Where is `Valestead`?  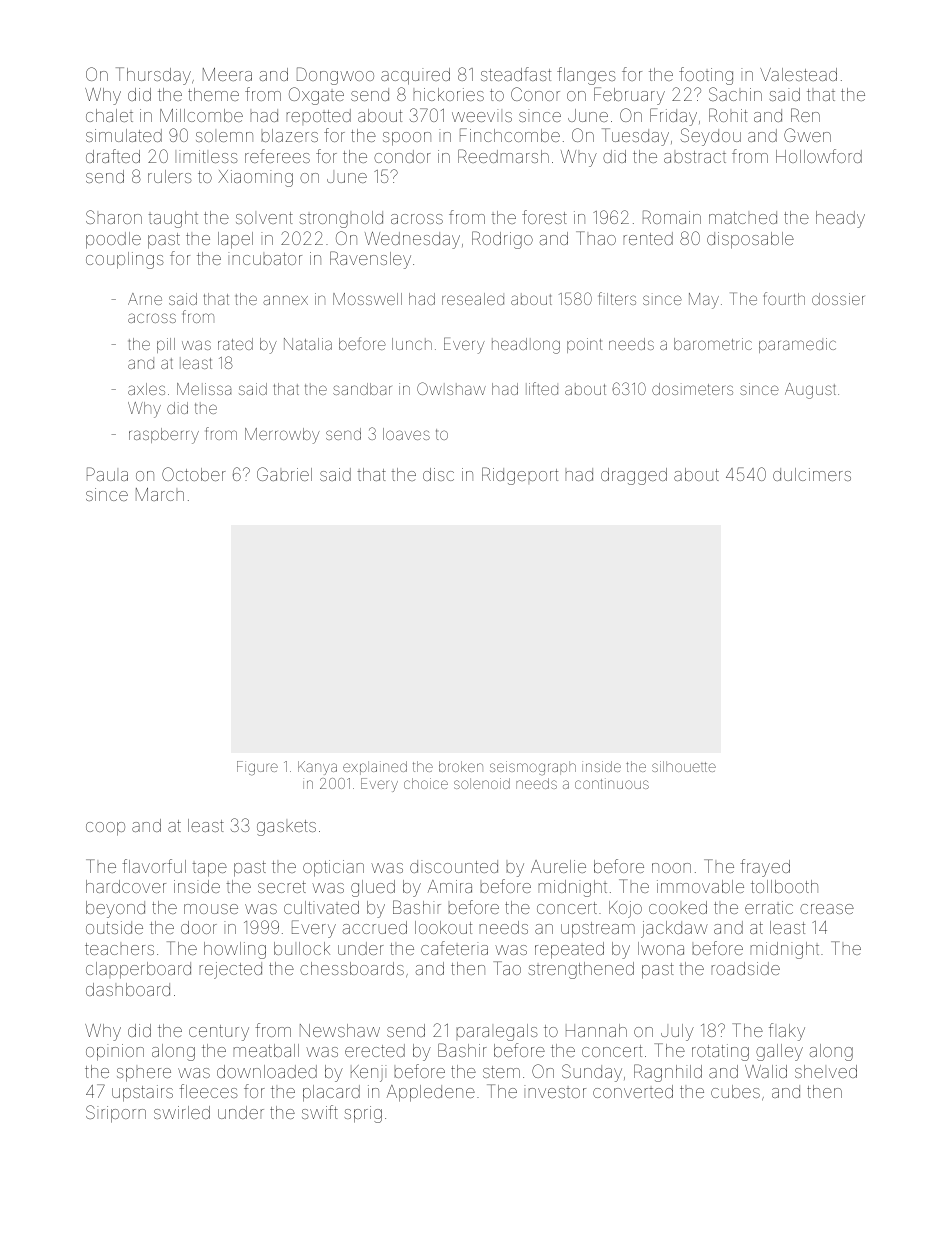 Valestead is located at coordinates (798, 74).
